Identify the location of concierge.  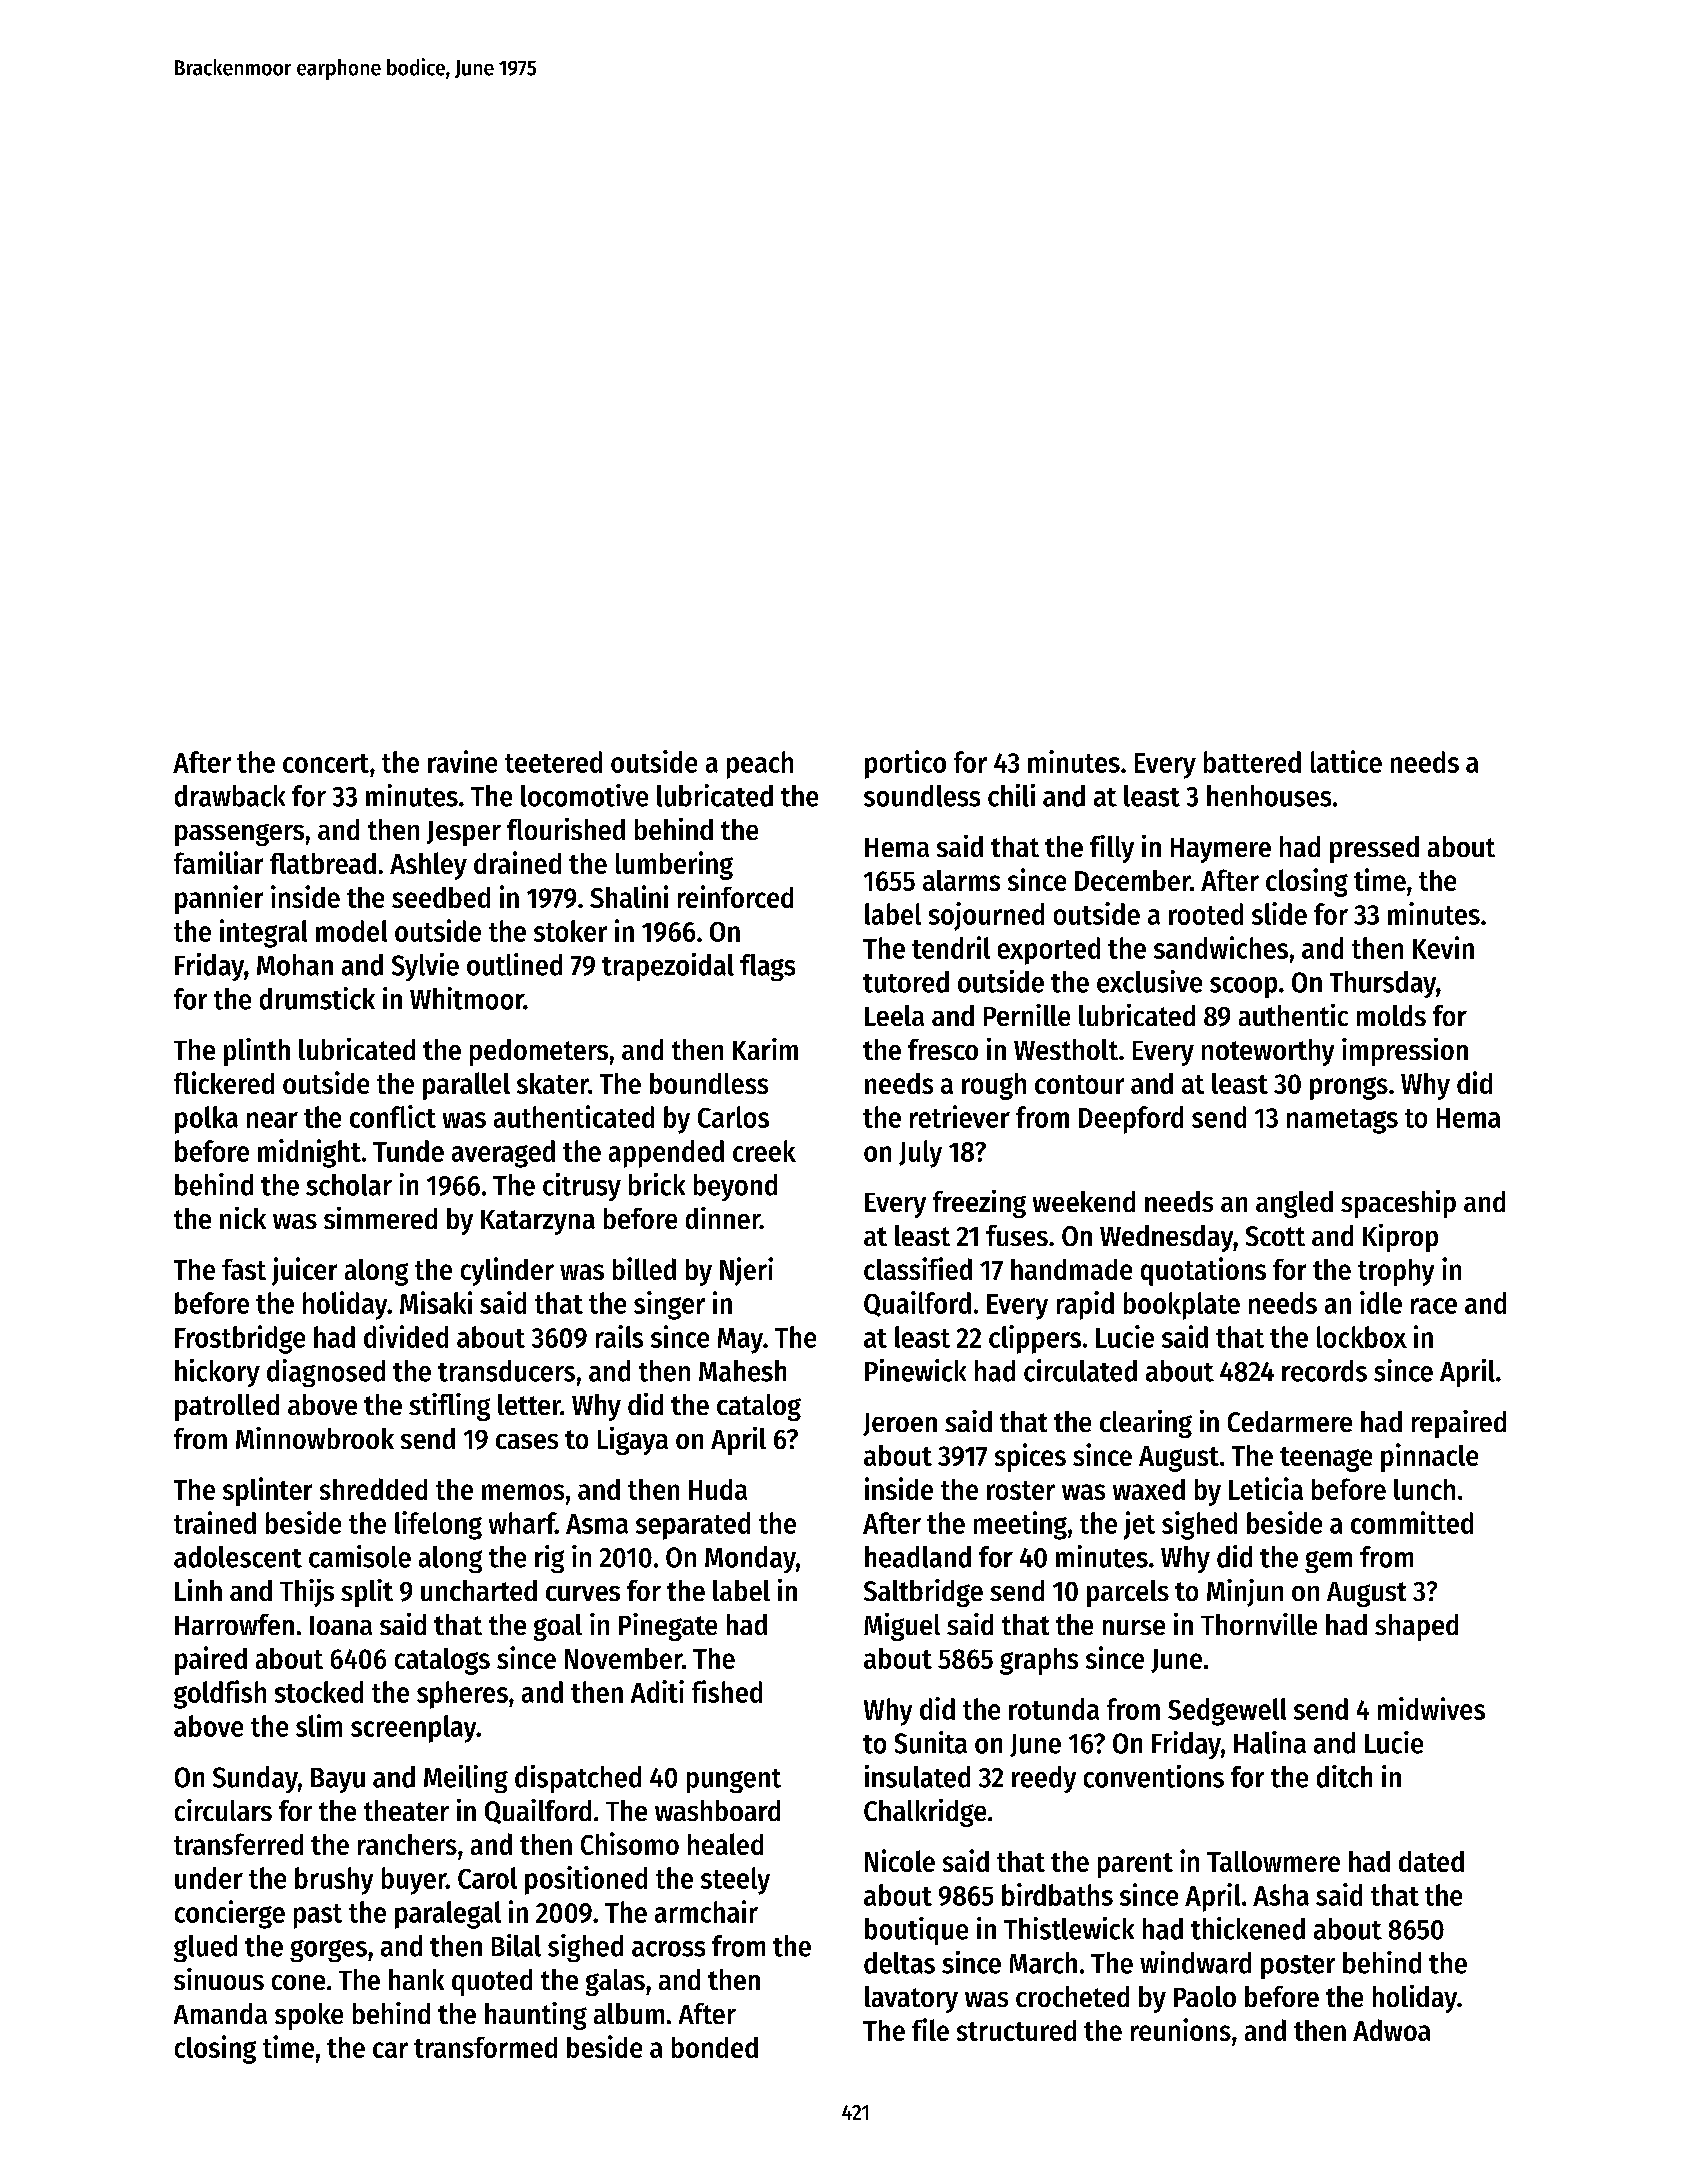
(230, 1914).
